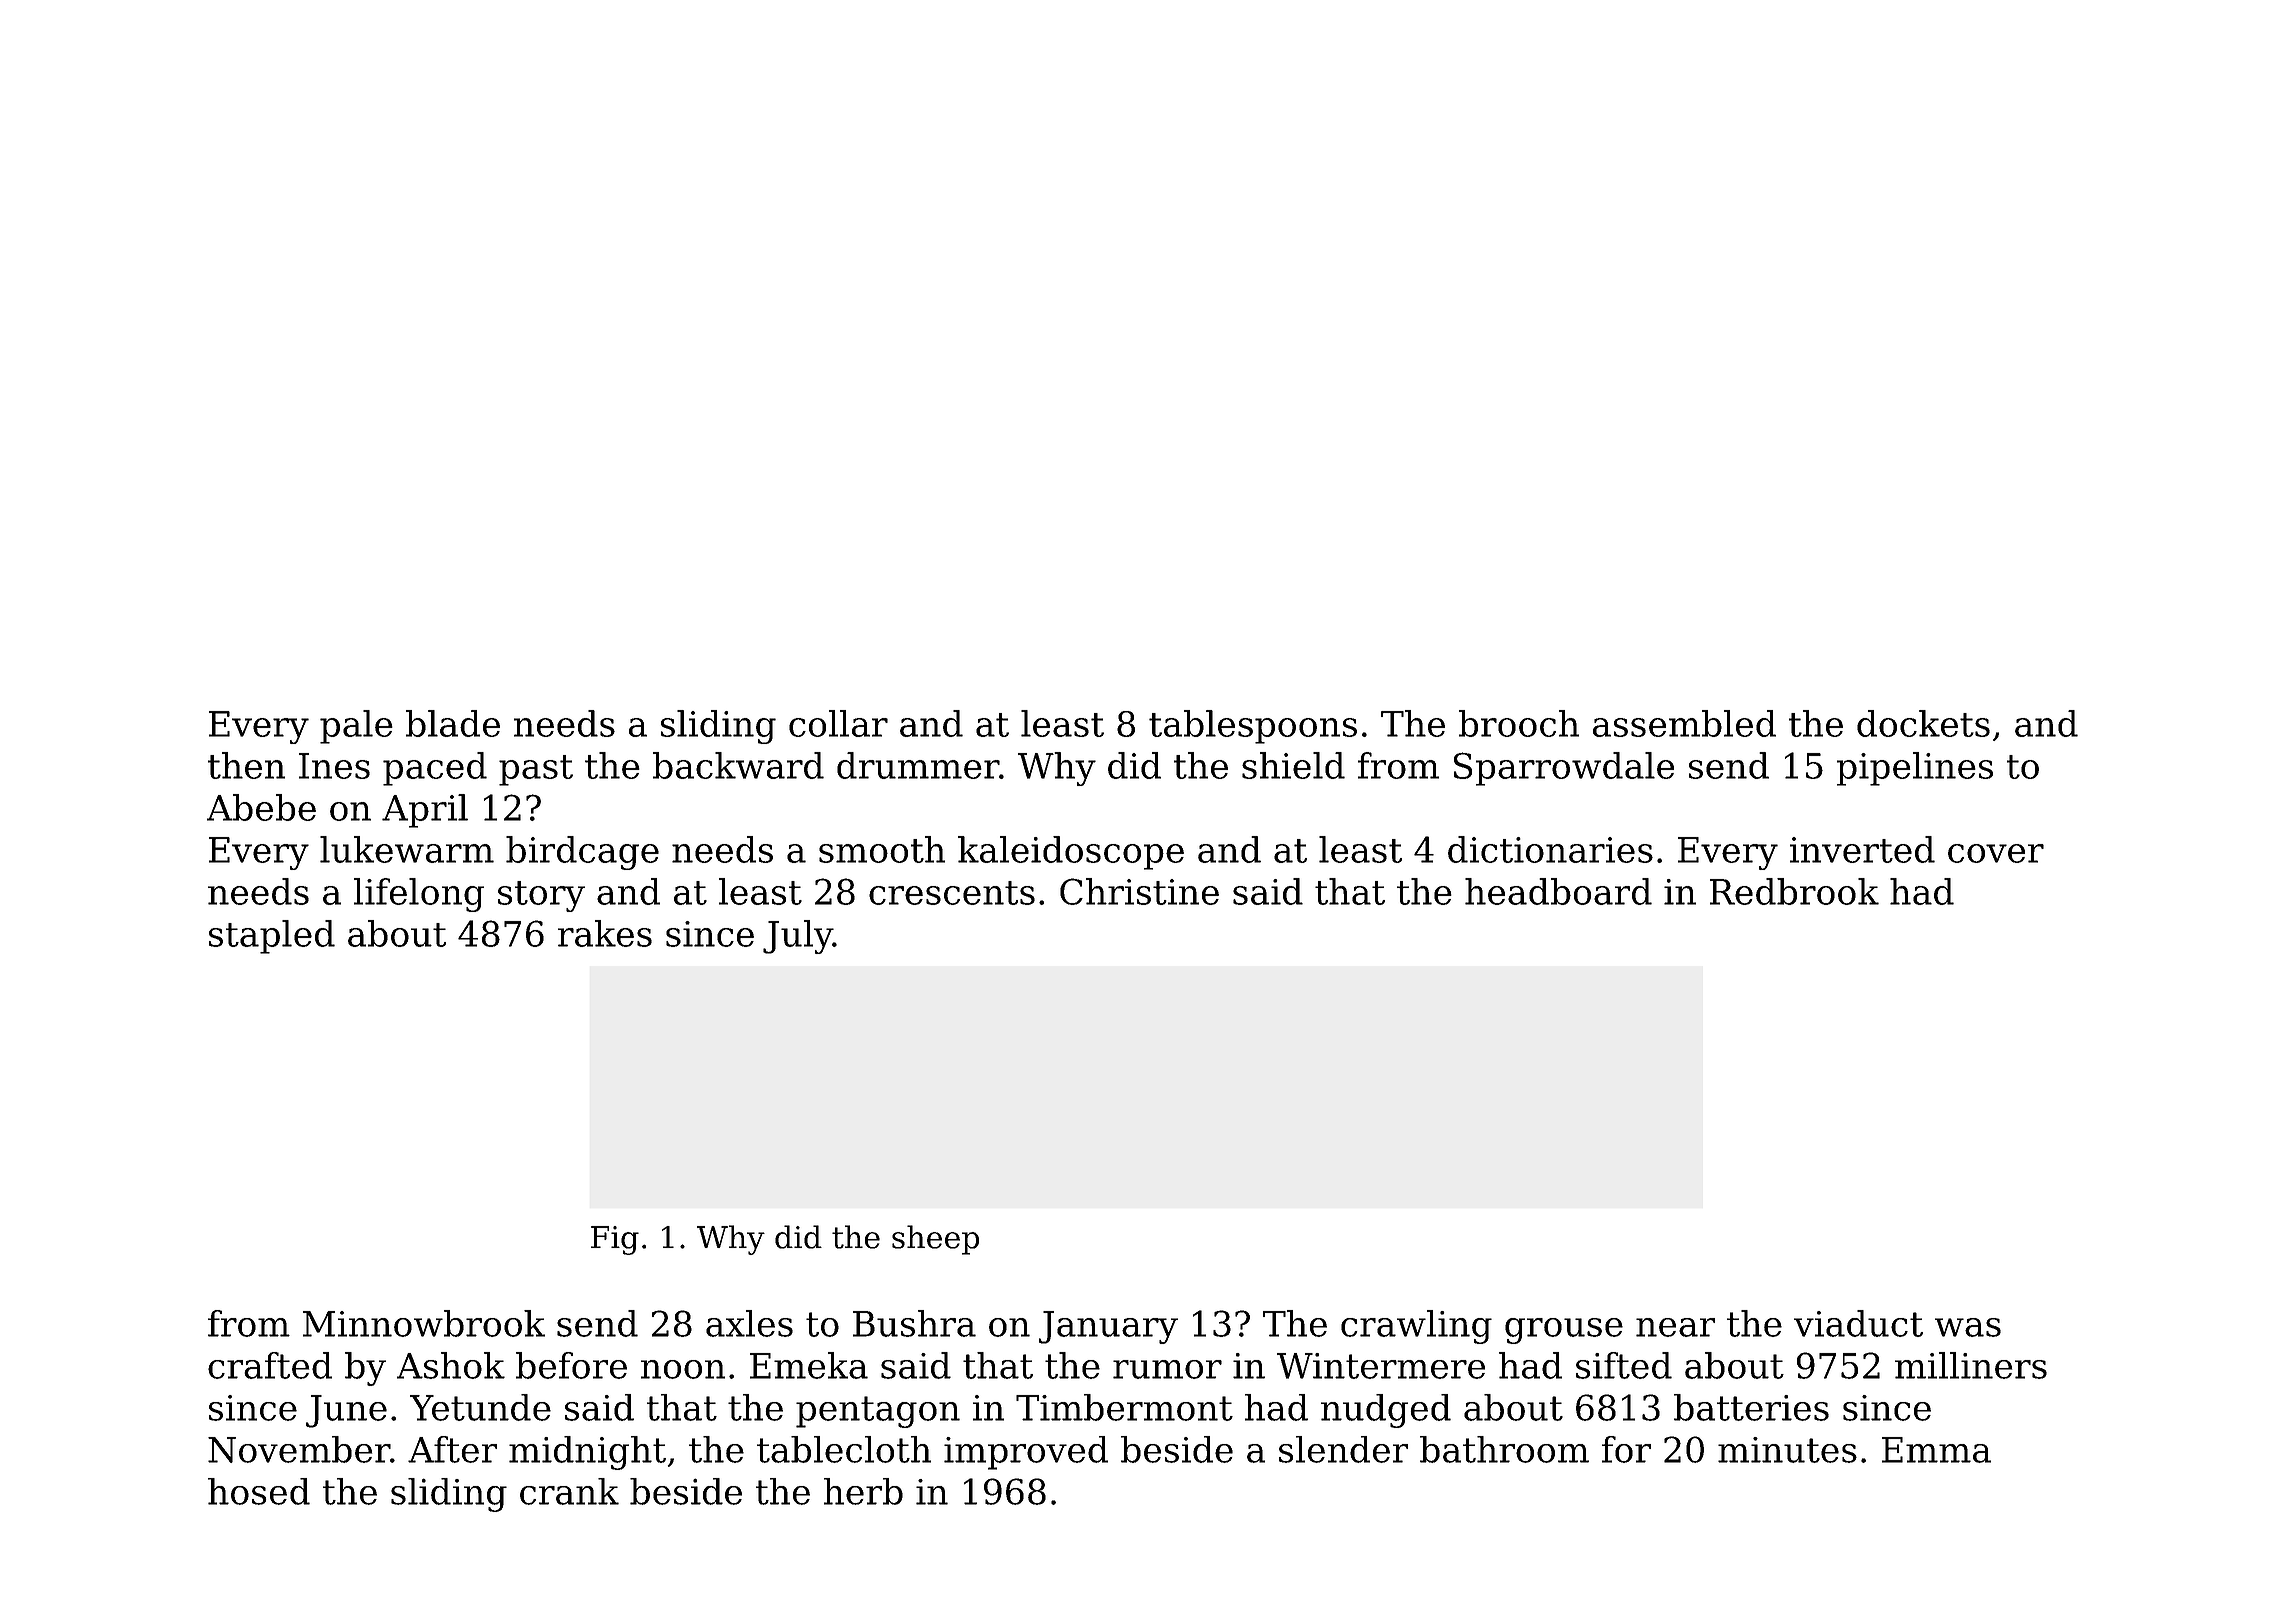 The width and height of the page is (2292, 1620). Describe the element at coordinates (451, 1365) in the page. I see `Ashok` at that location.
